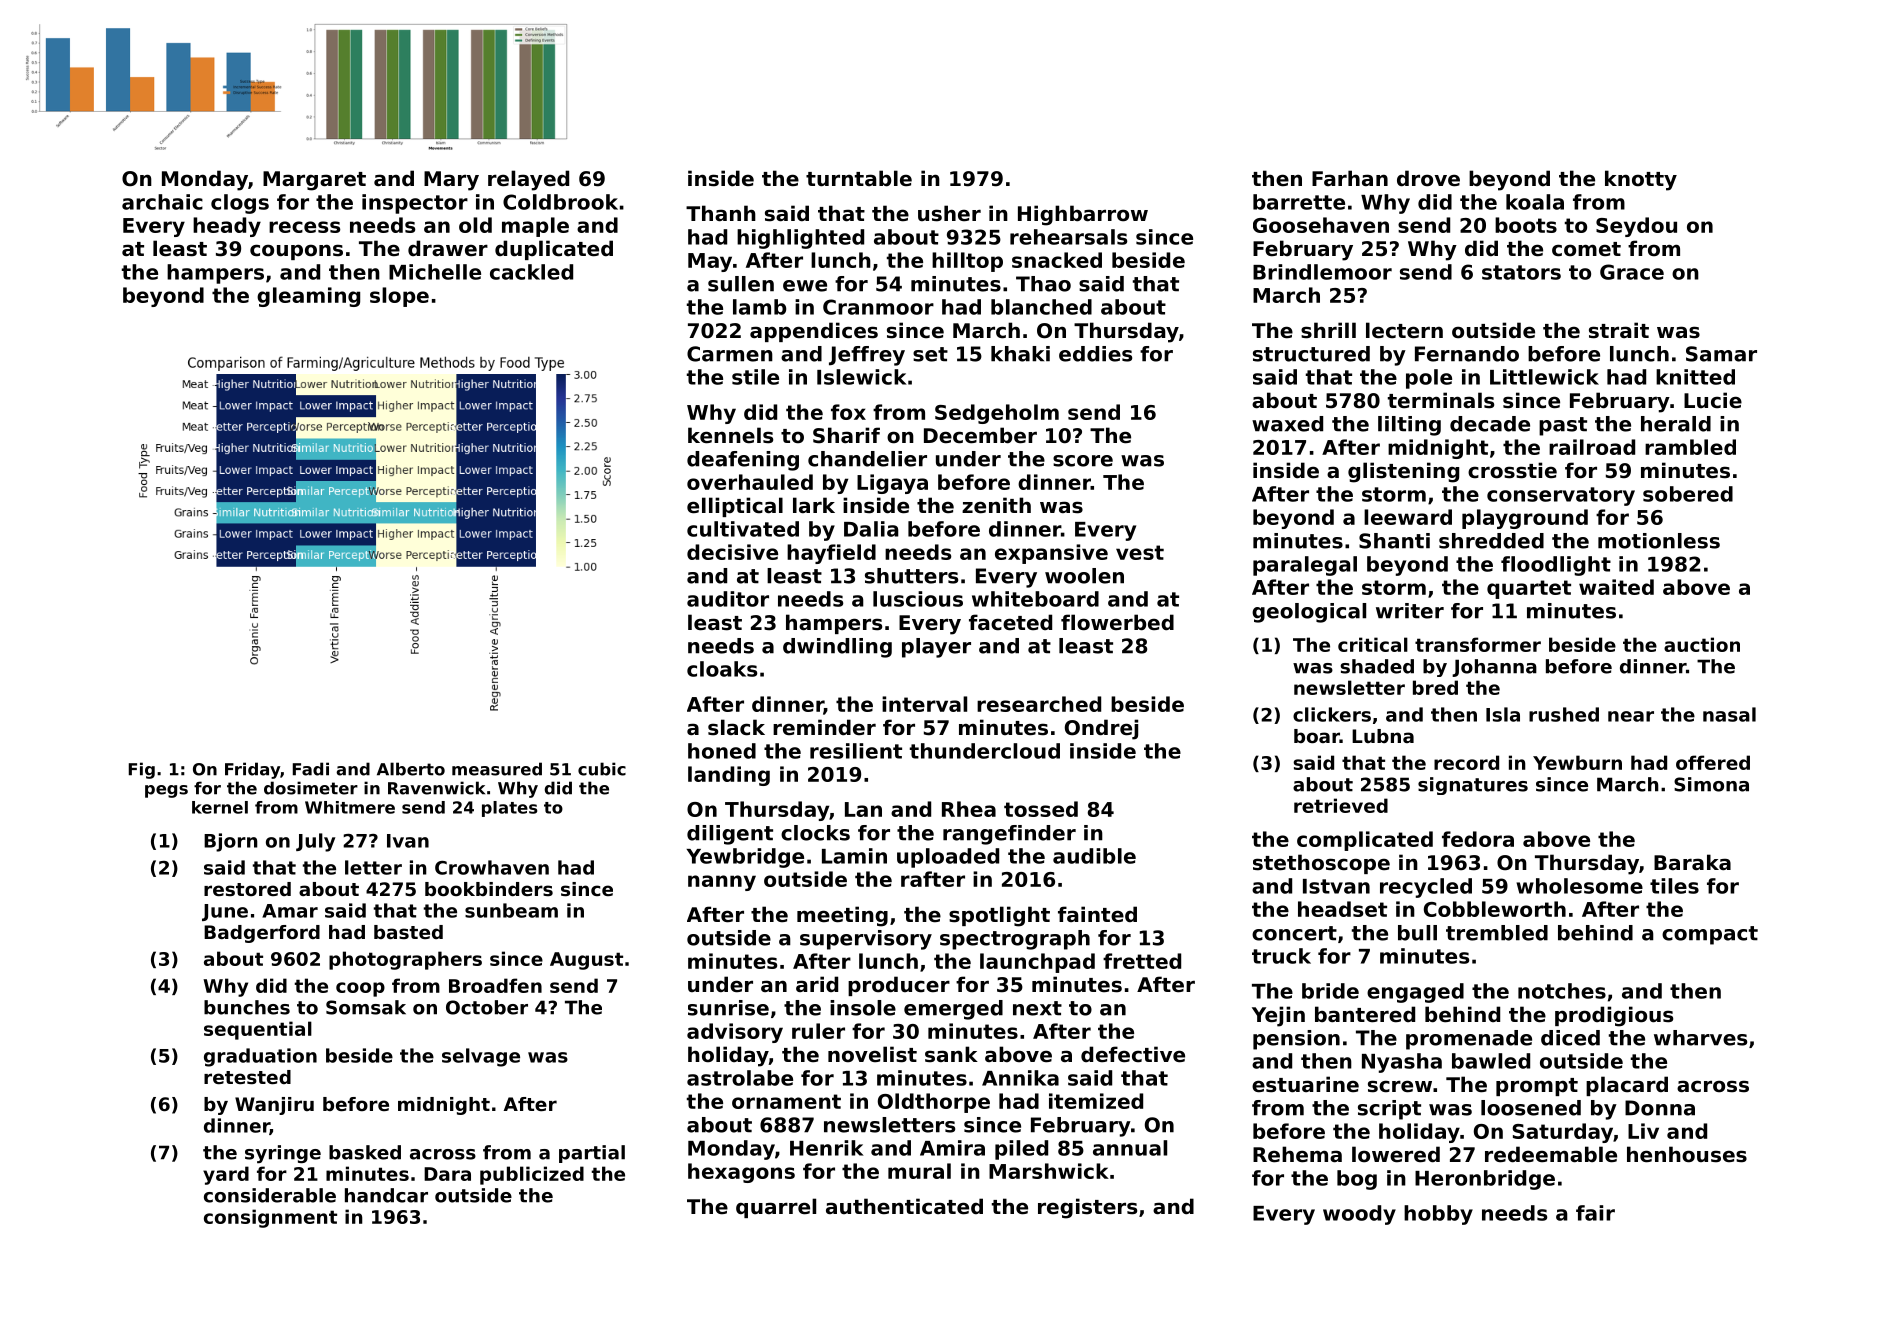 The height and width of the document is (1332, 1884). What do you see at coordinates (854, 856) in the document?
I see `Lamin` at bounding box center [854, 856].
